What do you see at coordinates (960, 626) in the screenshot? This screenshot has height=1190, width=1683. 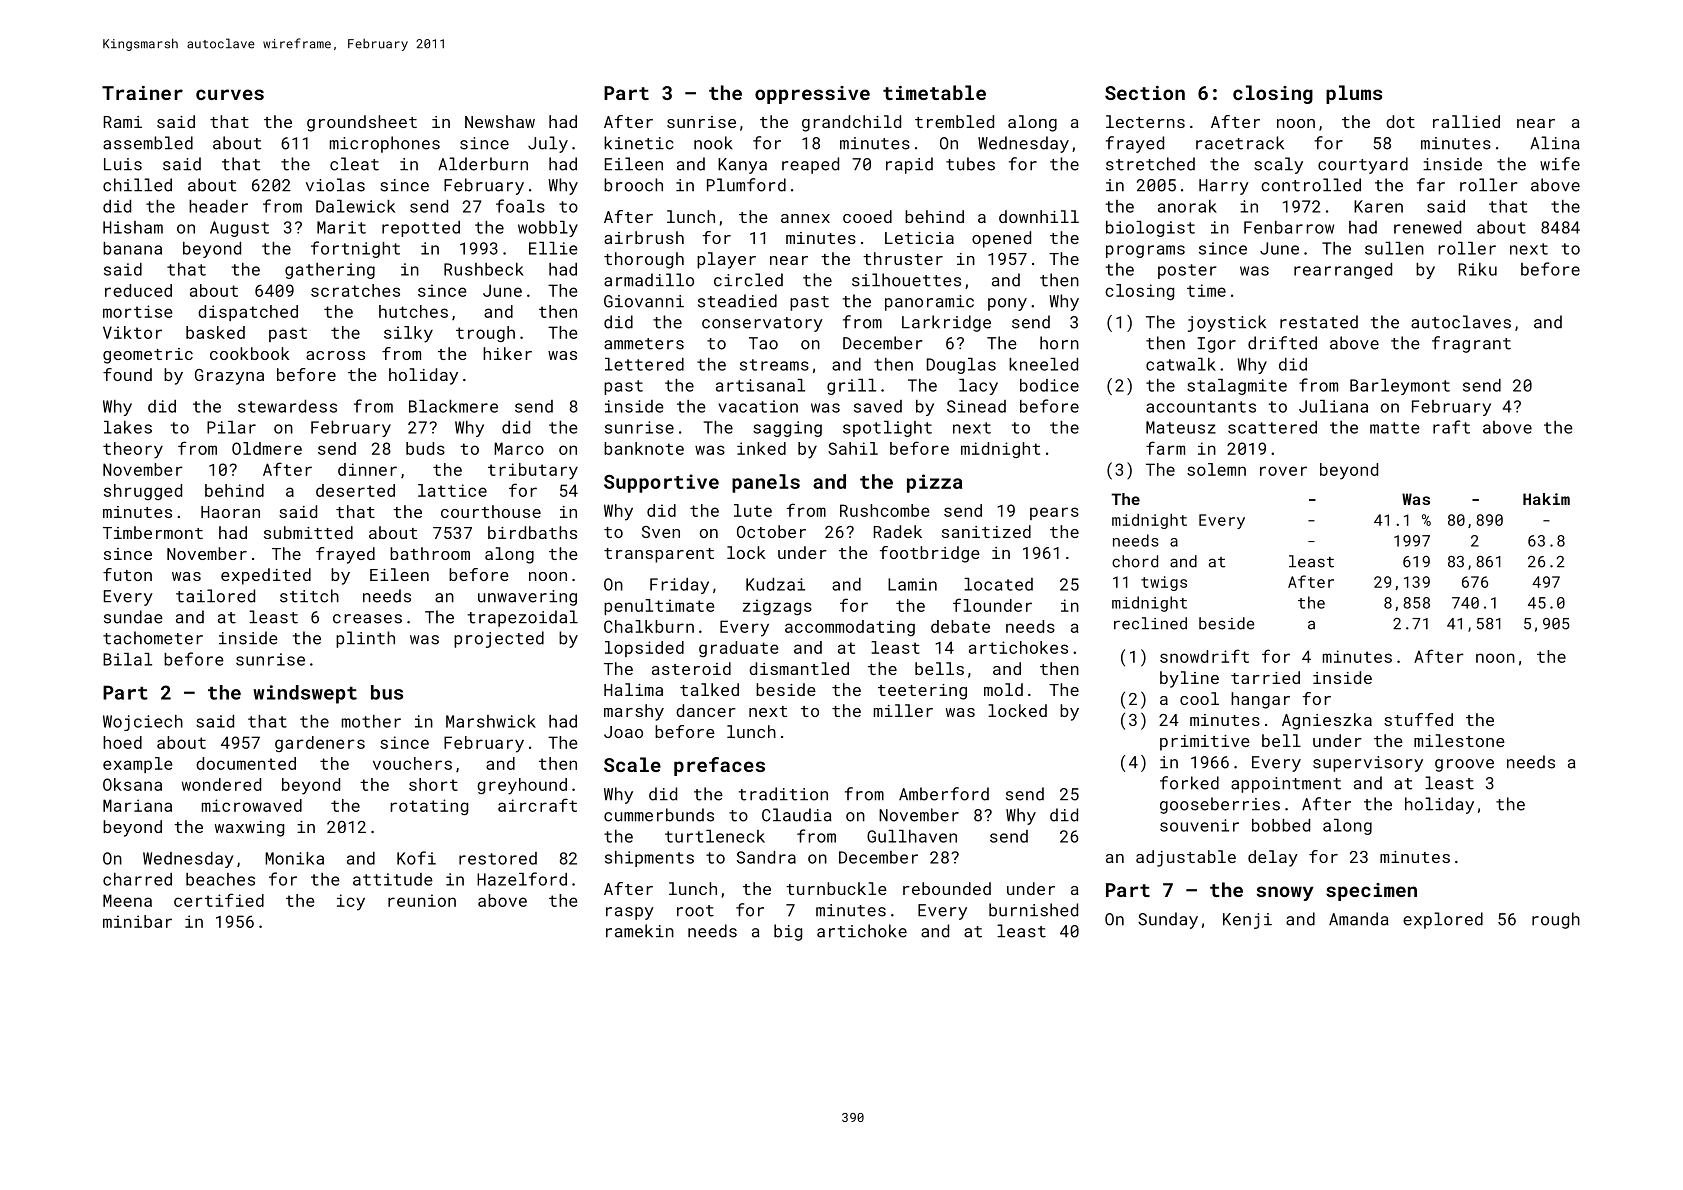 I see `debate` at bounding box center [960, 626].
